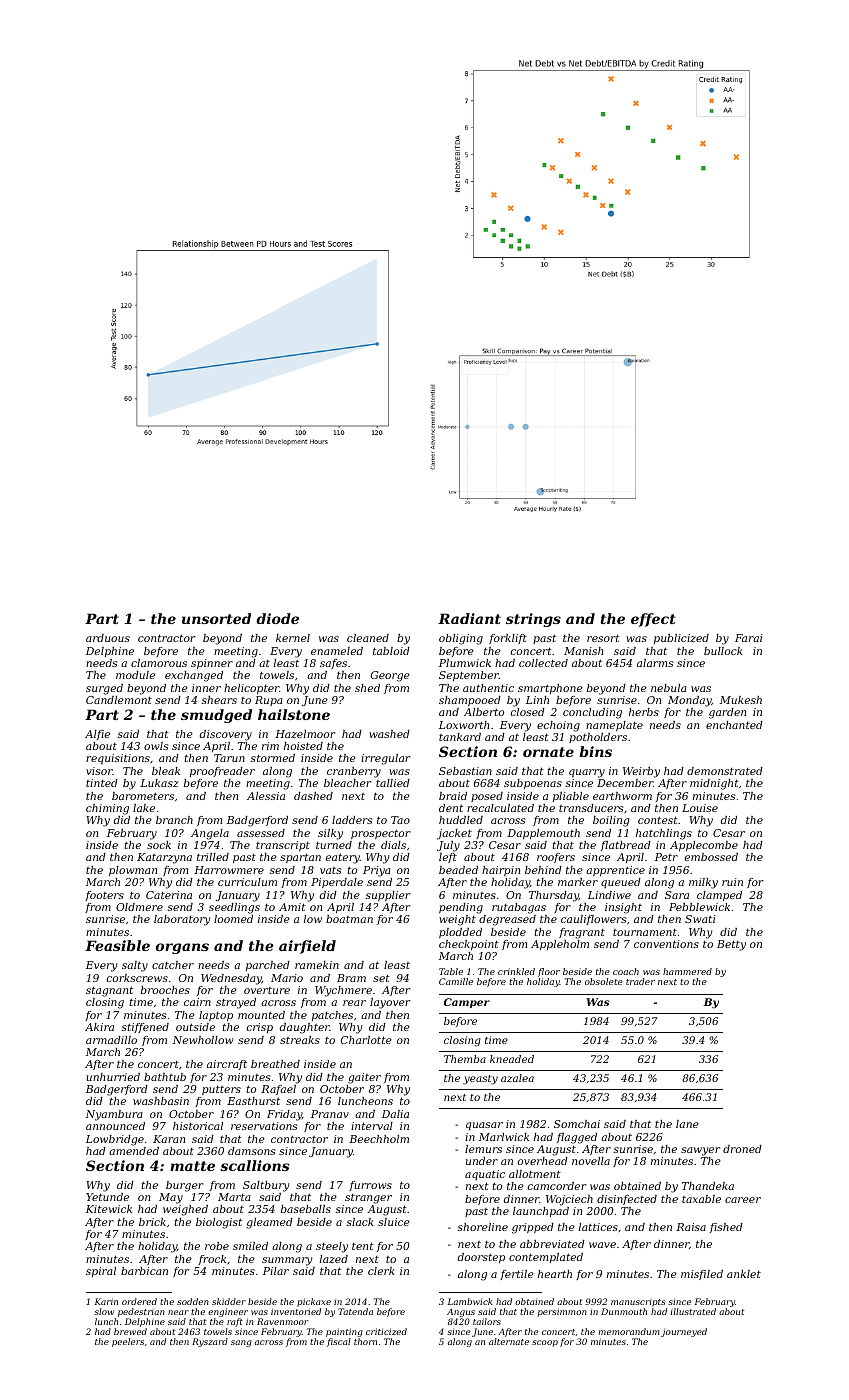 The image size is (849, 1400). What do you see at coordinates (469, 618) in the screenshot?
I see `Radiant` at bounding box center [469, 618].
